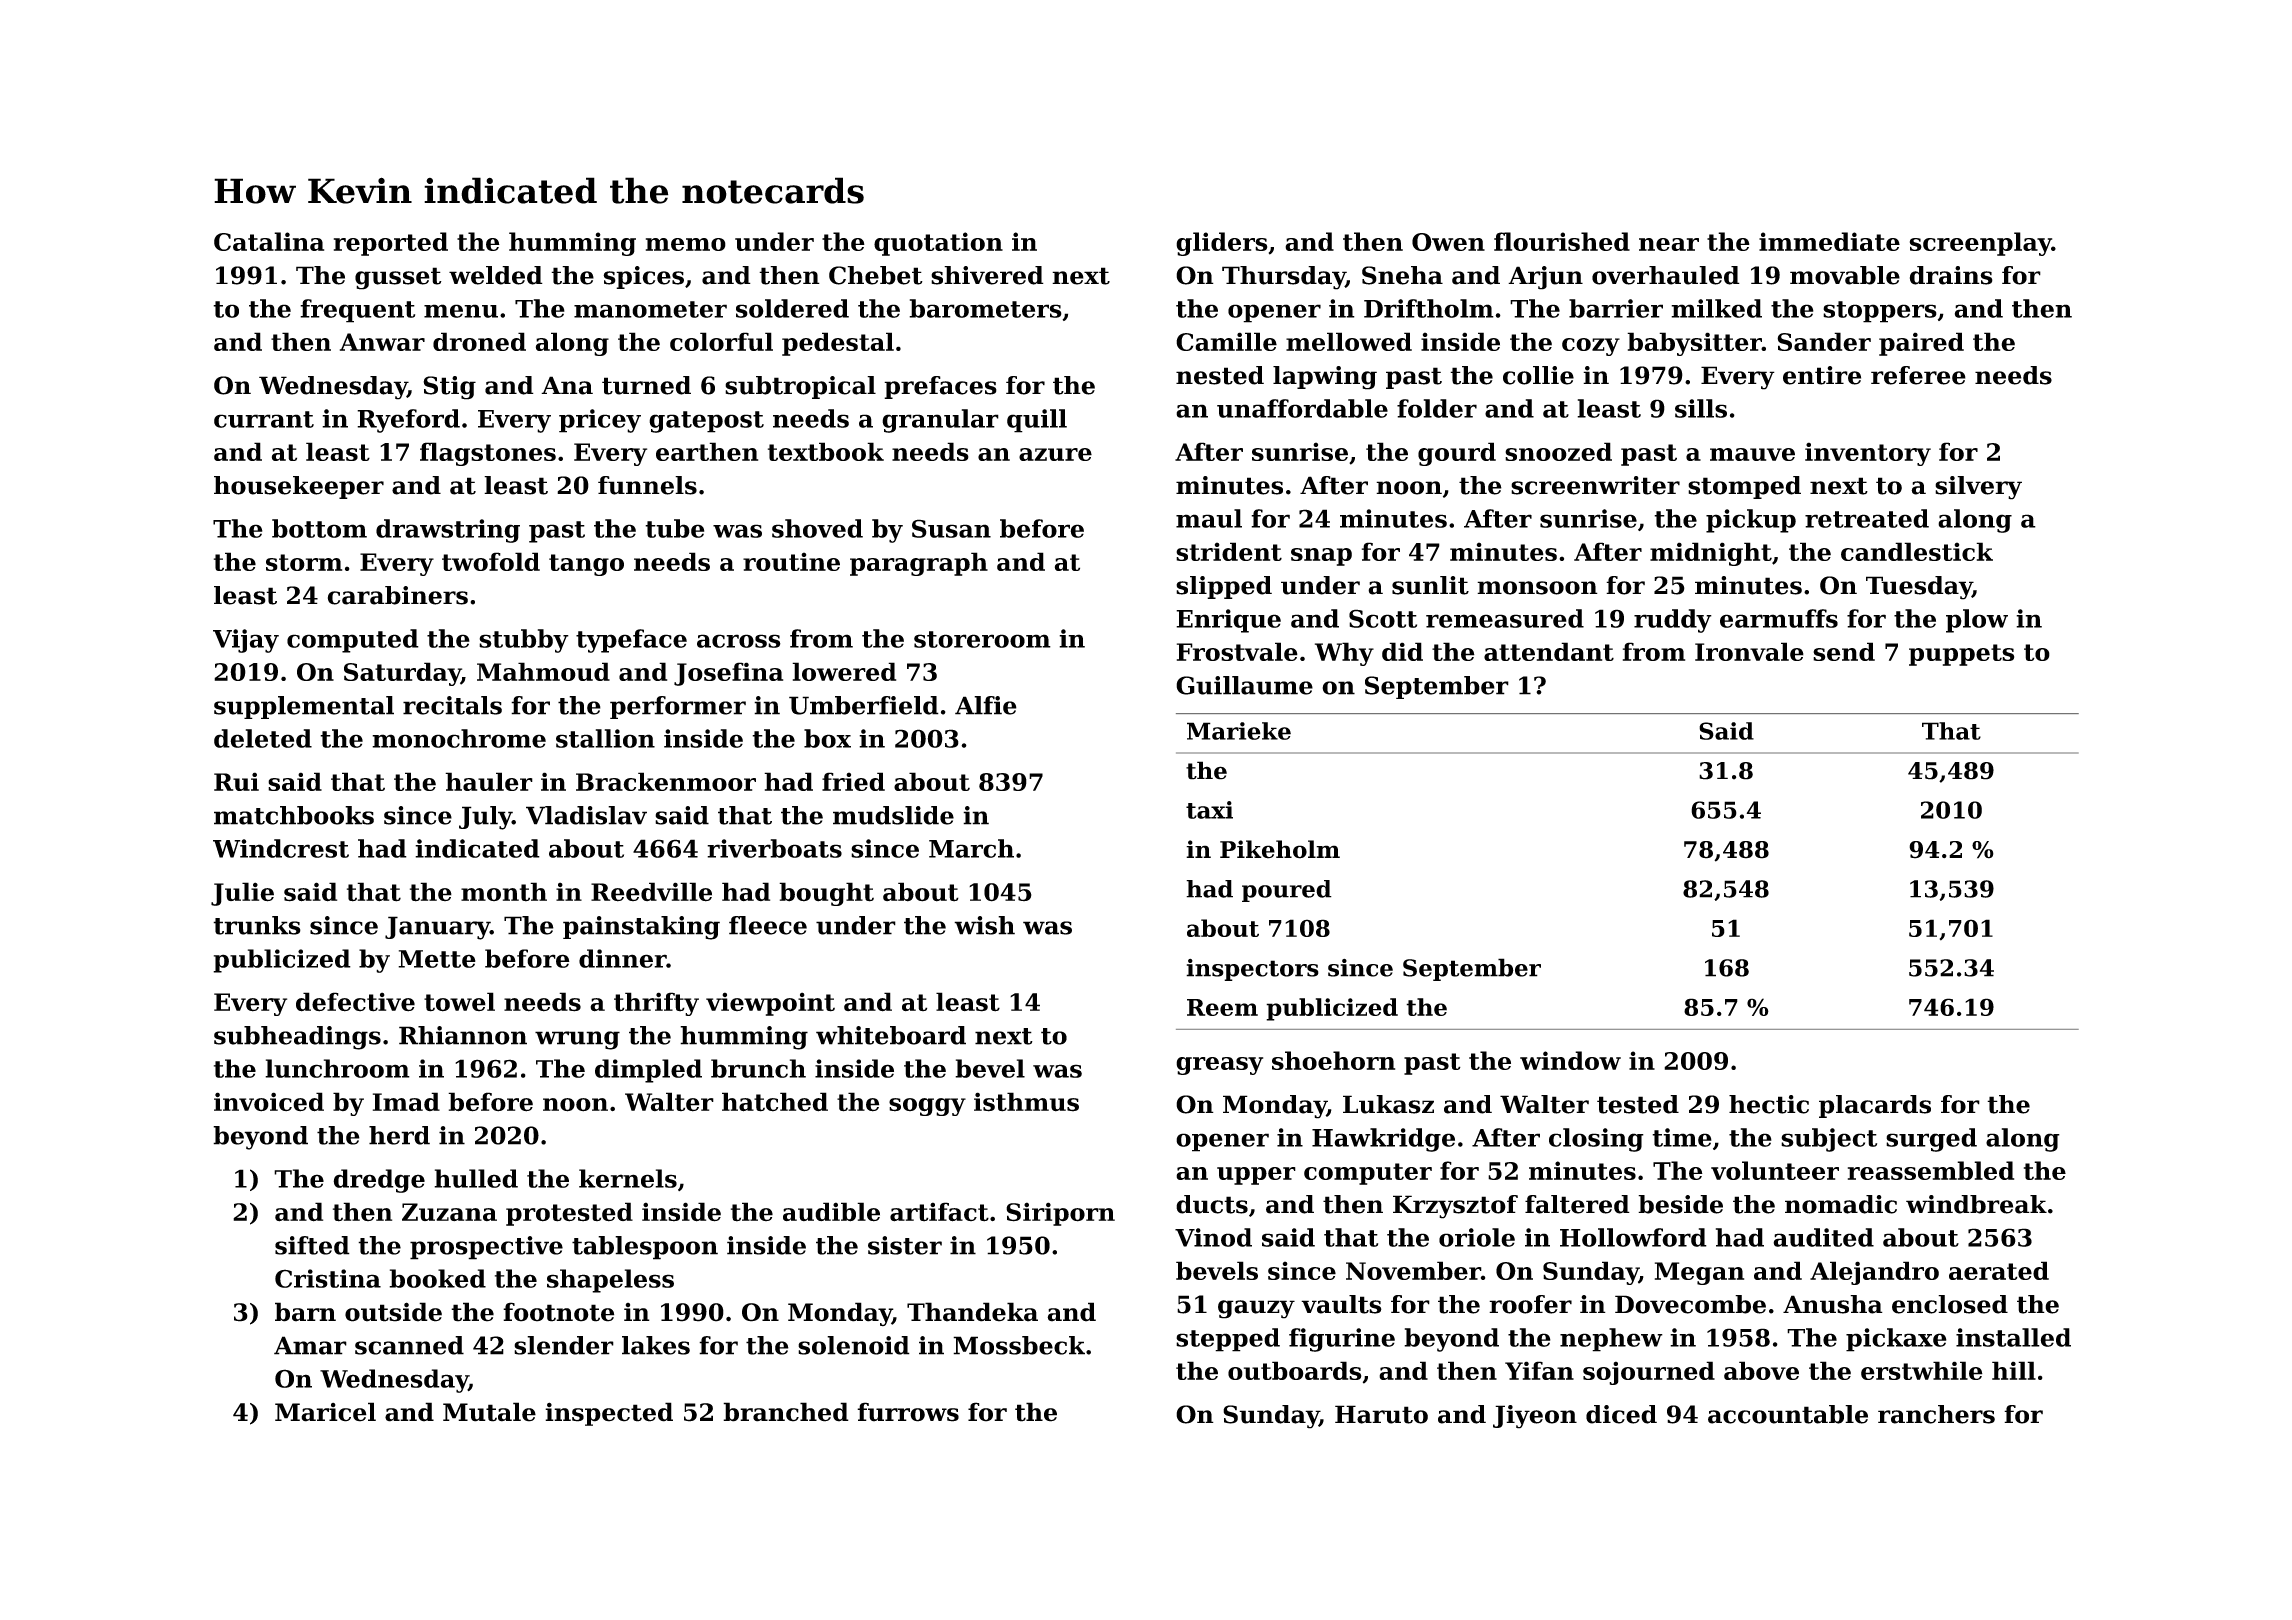  I want to click on nomadic, so click(1841, 1204).
